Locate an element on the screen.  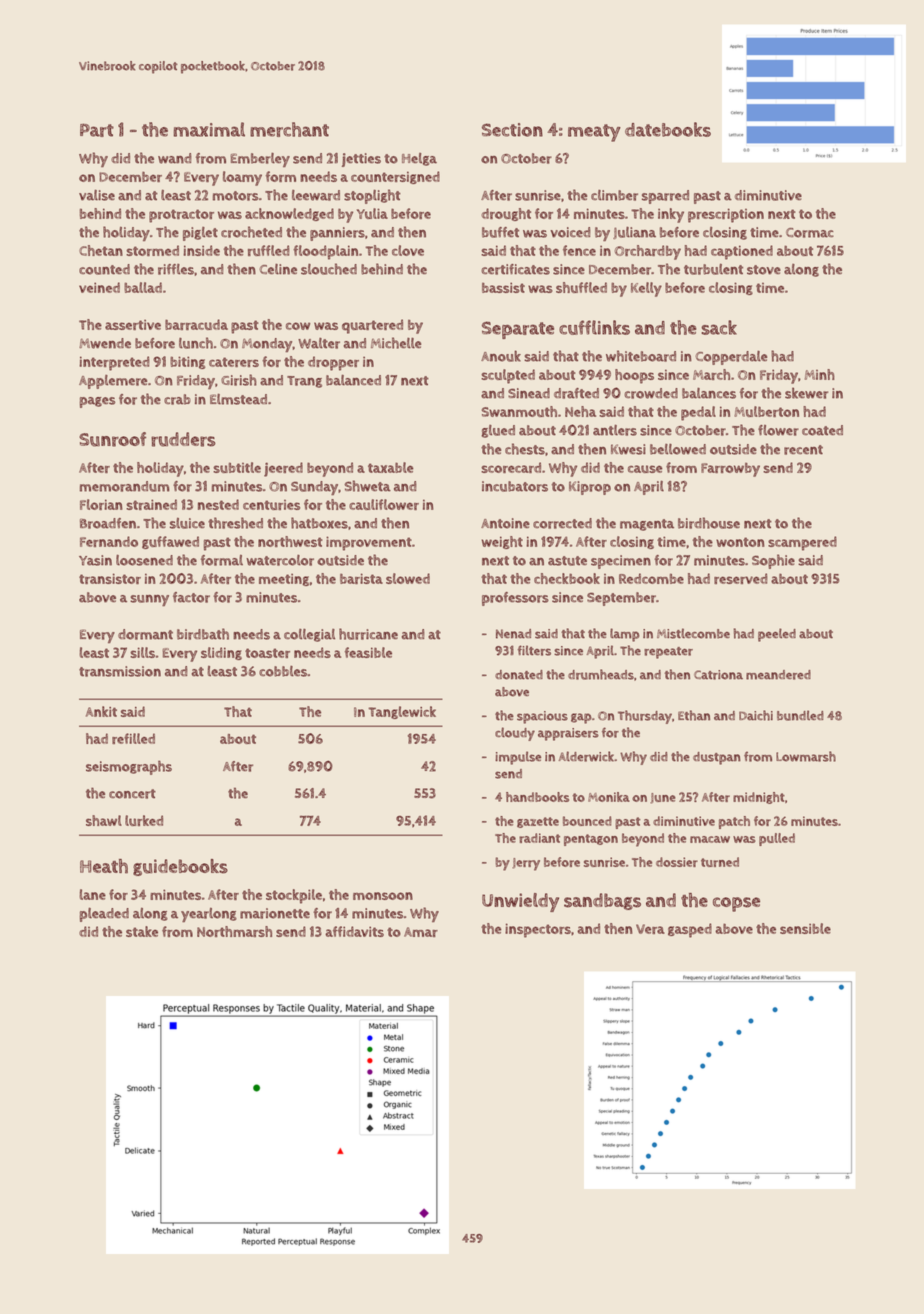
loamy is located at coordinates (242, 178).
